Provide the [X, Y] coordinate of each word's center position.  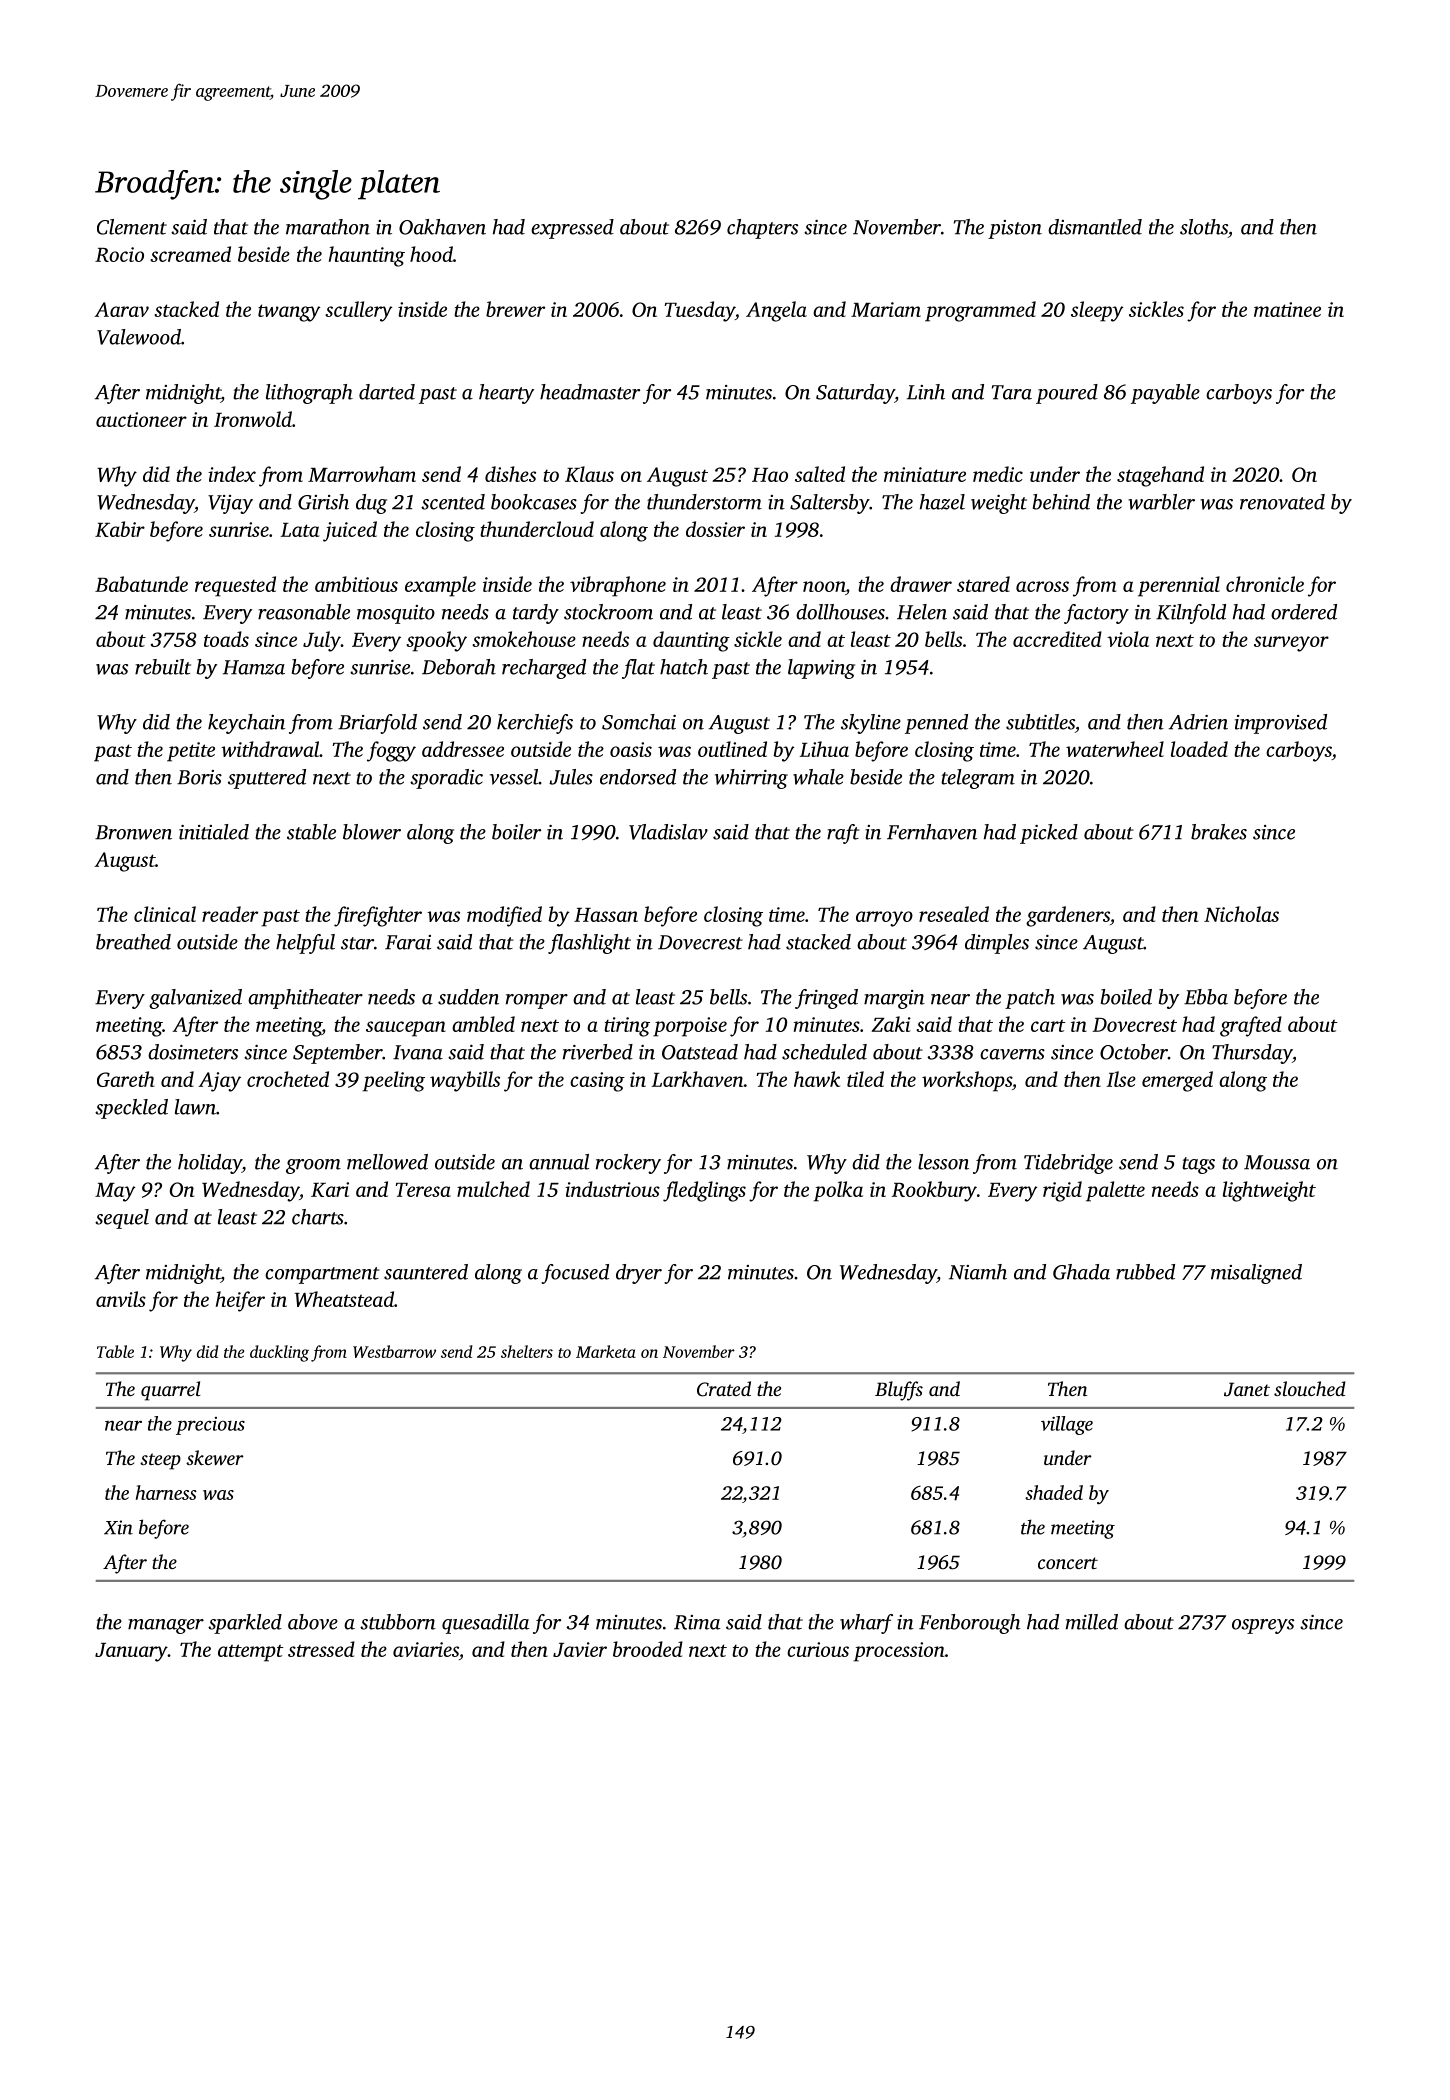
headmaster [590, 392]
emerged [1177, 1081]
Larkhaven [697, 1079]
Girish [323, 502]
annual [559, 1162]
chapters [762, 229]
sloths [1204, 227]
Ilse [1121, 1079]
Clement [132, 227]
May [115, 1192]
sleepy [1097, 311]
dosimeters [193, 1052]
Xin [118, 1527]
